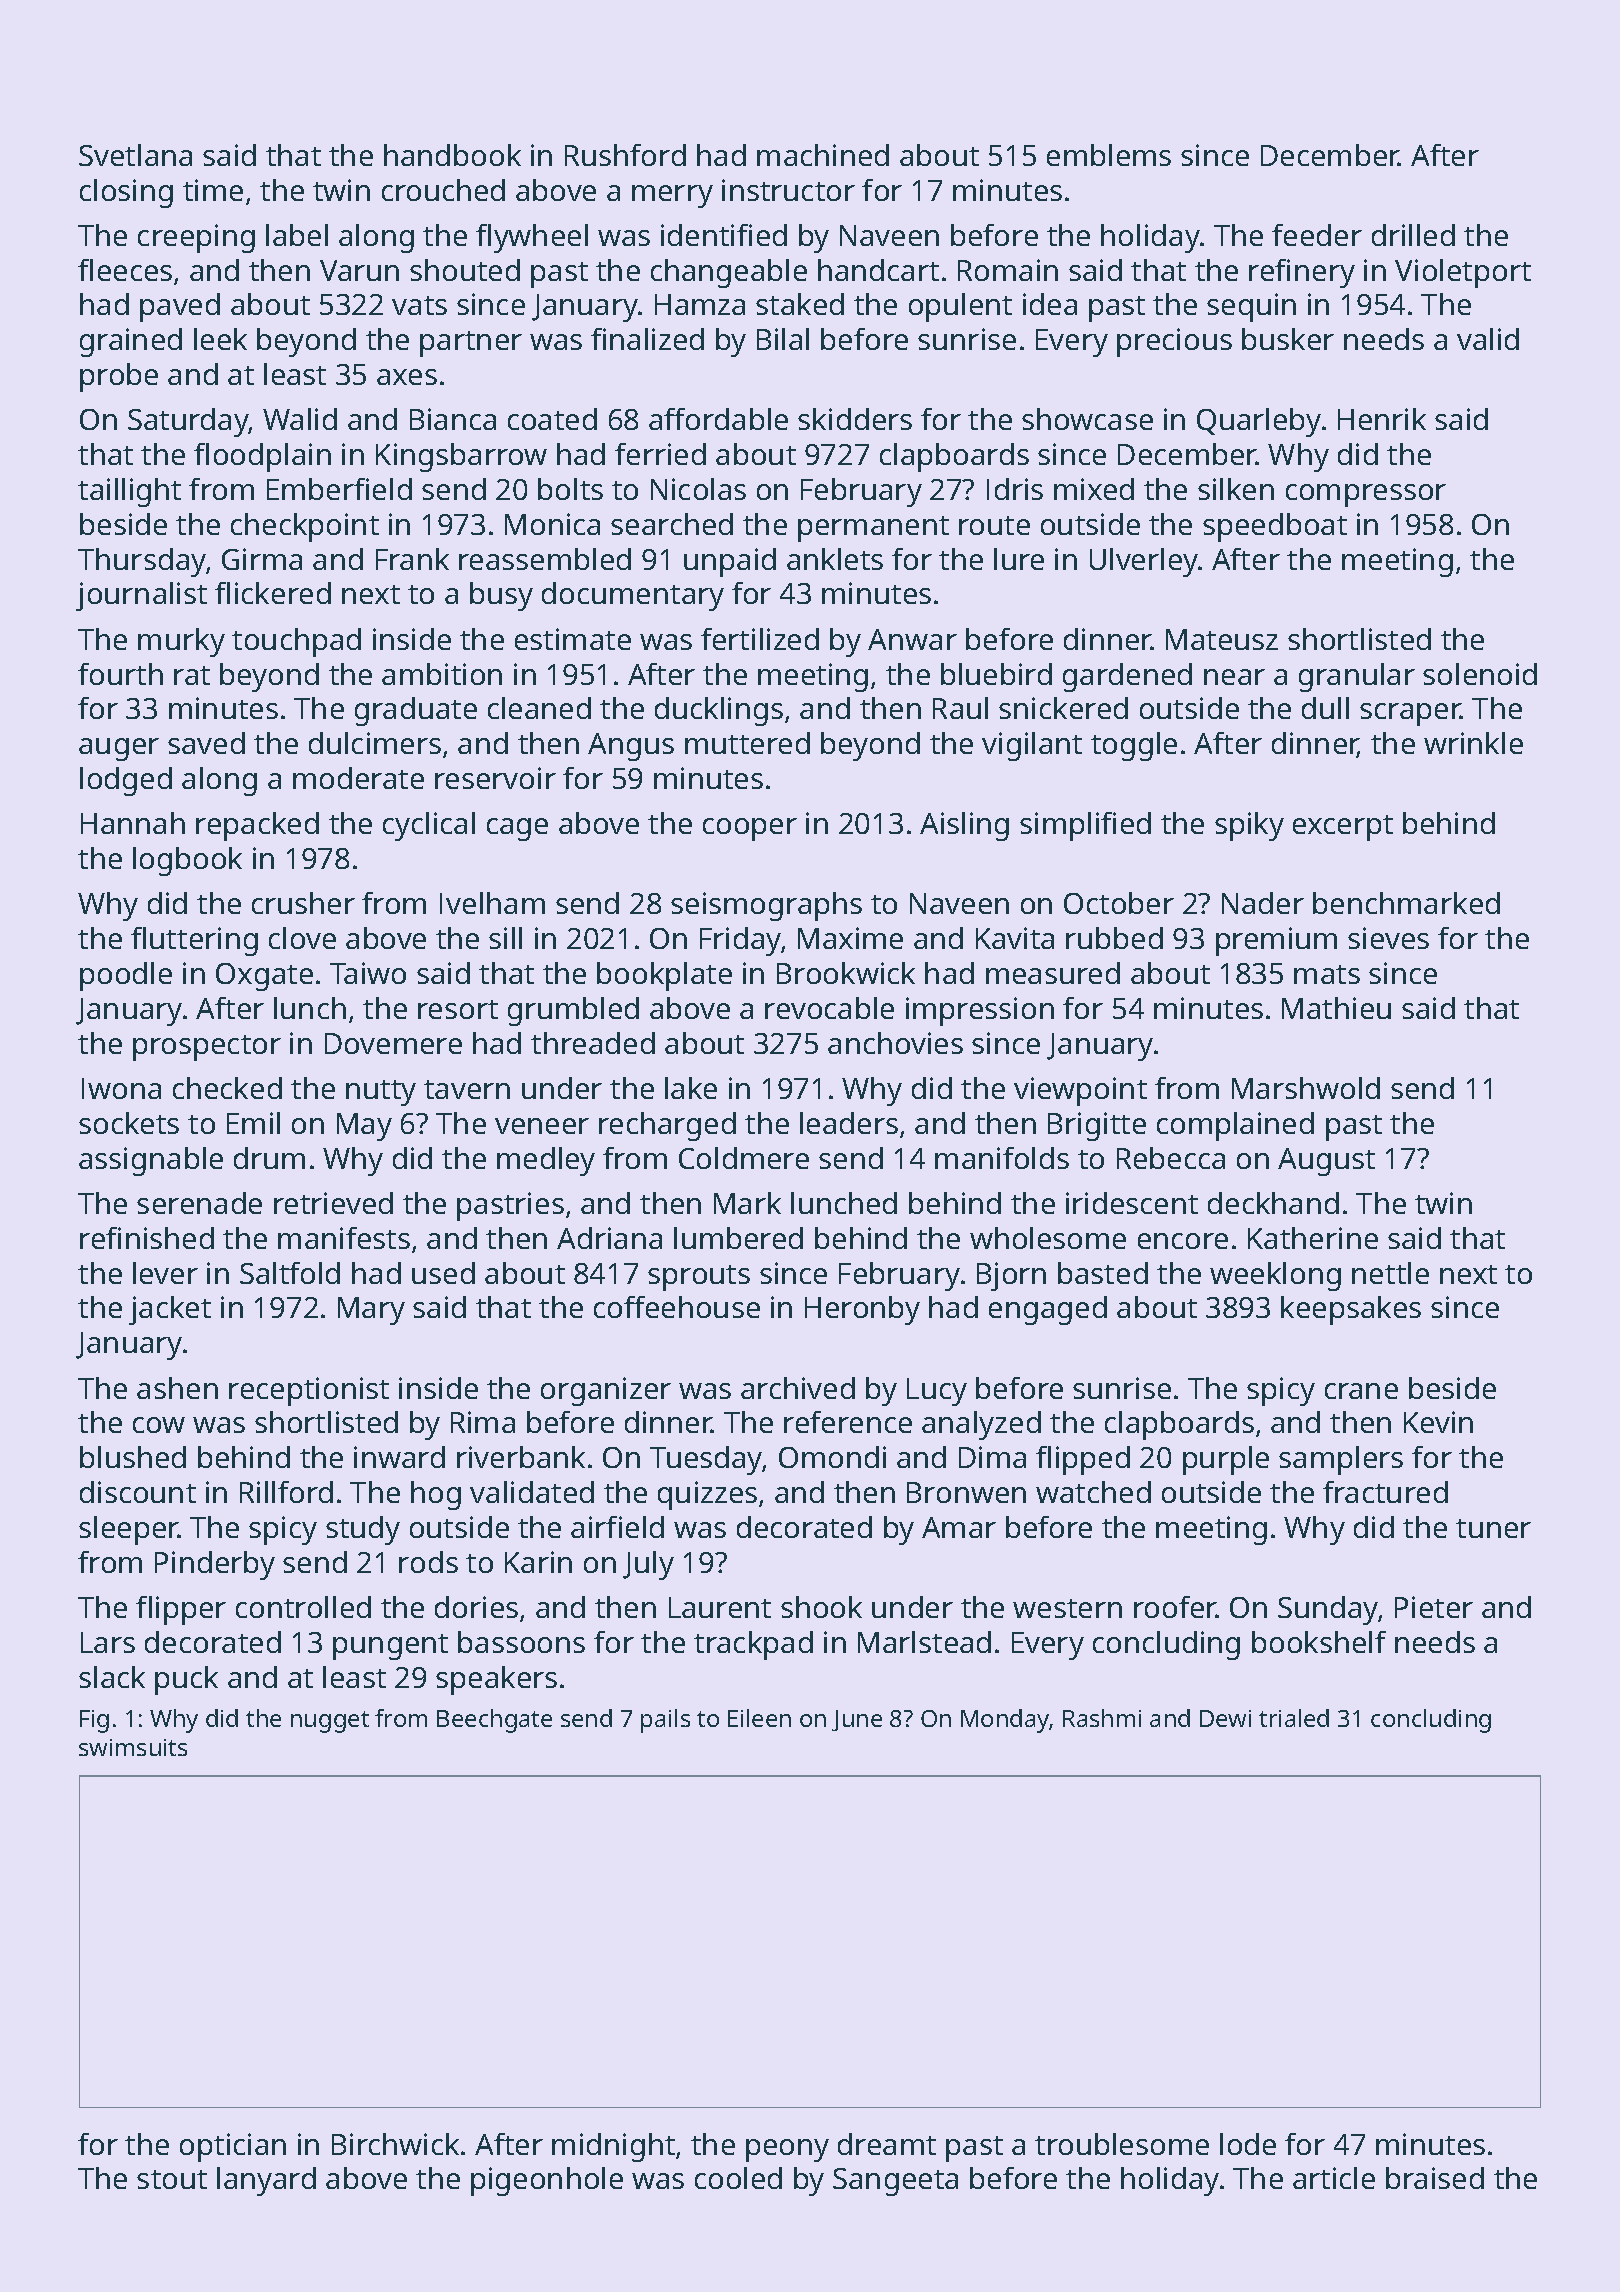 The height and width of the screenshot is (2292, 1620). I want to click on handbook, so click(452, 155).
